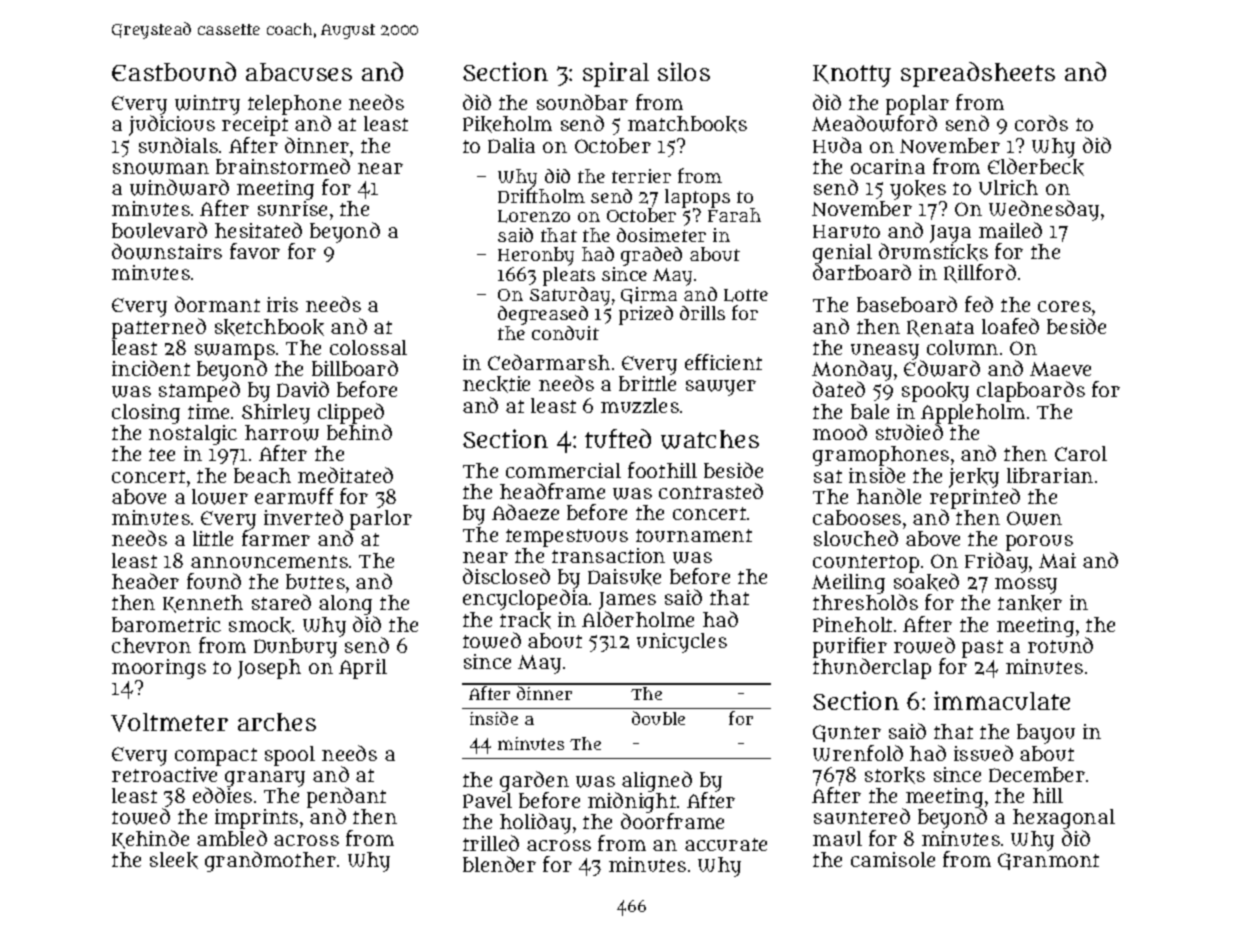 This image has height=952, width=1233. What do you see at coordinates (161, 169) in the image?
I see `snowman` at bounding box center [161, 169].
